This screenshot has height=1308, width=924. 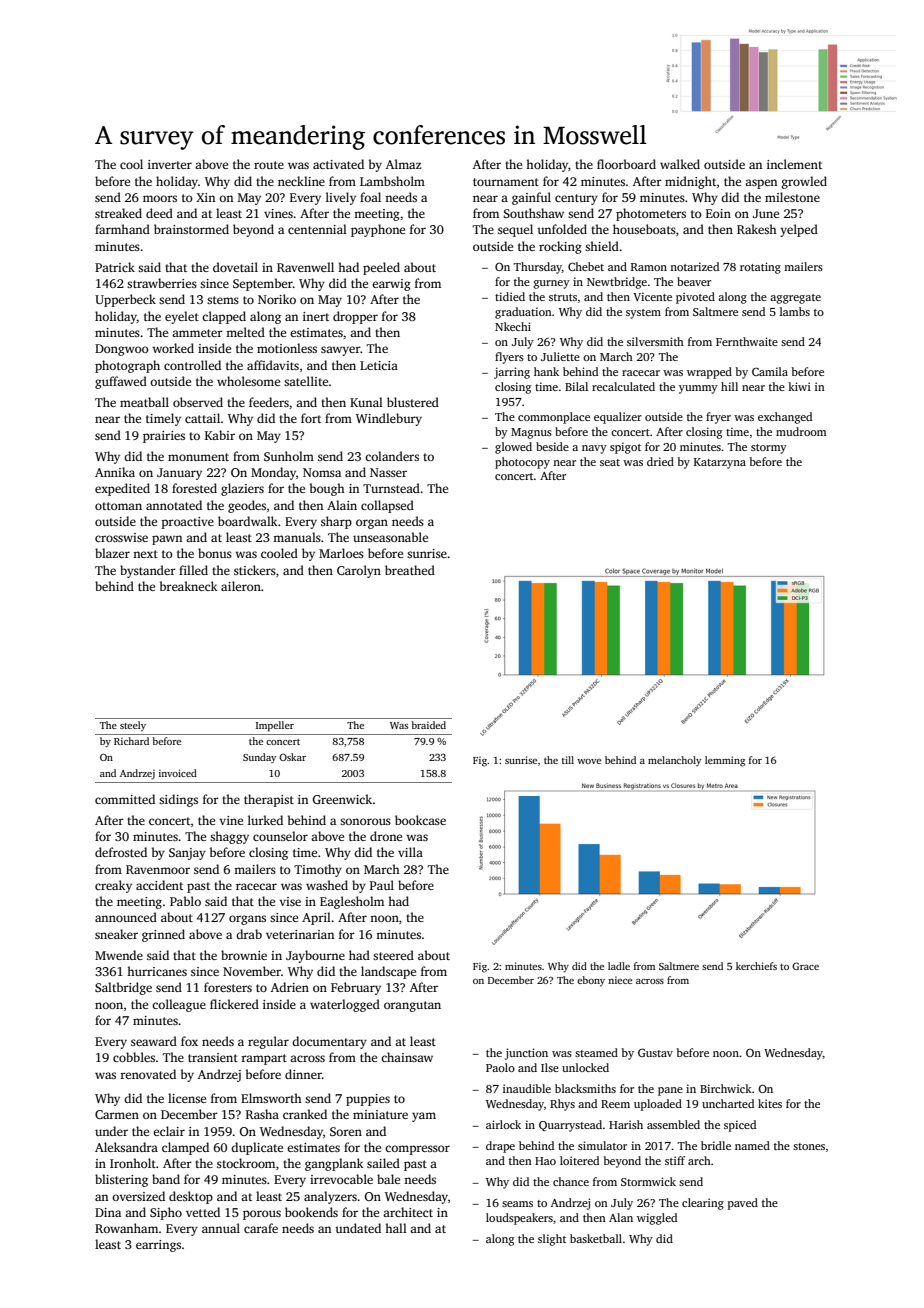 I want to click on sequel, so click(x=515, y=230).
